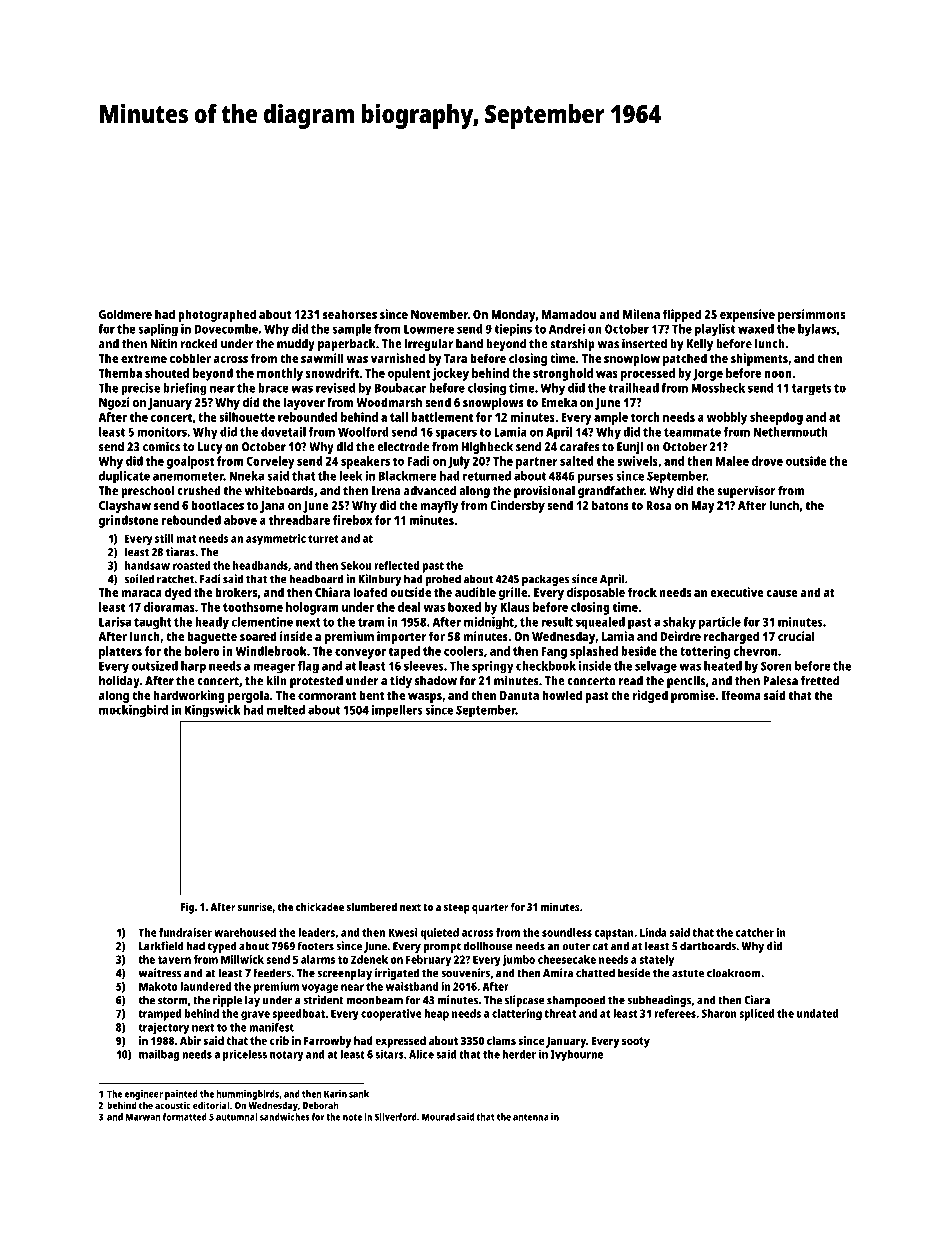  Describe the element at coordinates (245, 932) in the screenshot. I see `warehoused` at that location.
